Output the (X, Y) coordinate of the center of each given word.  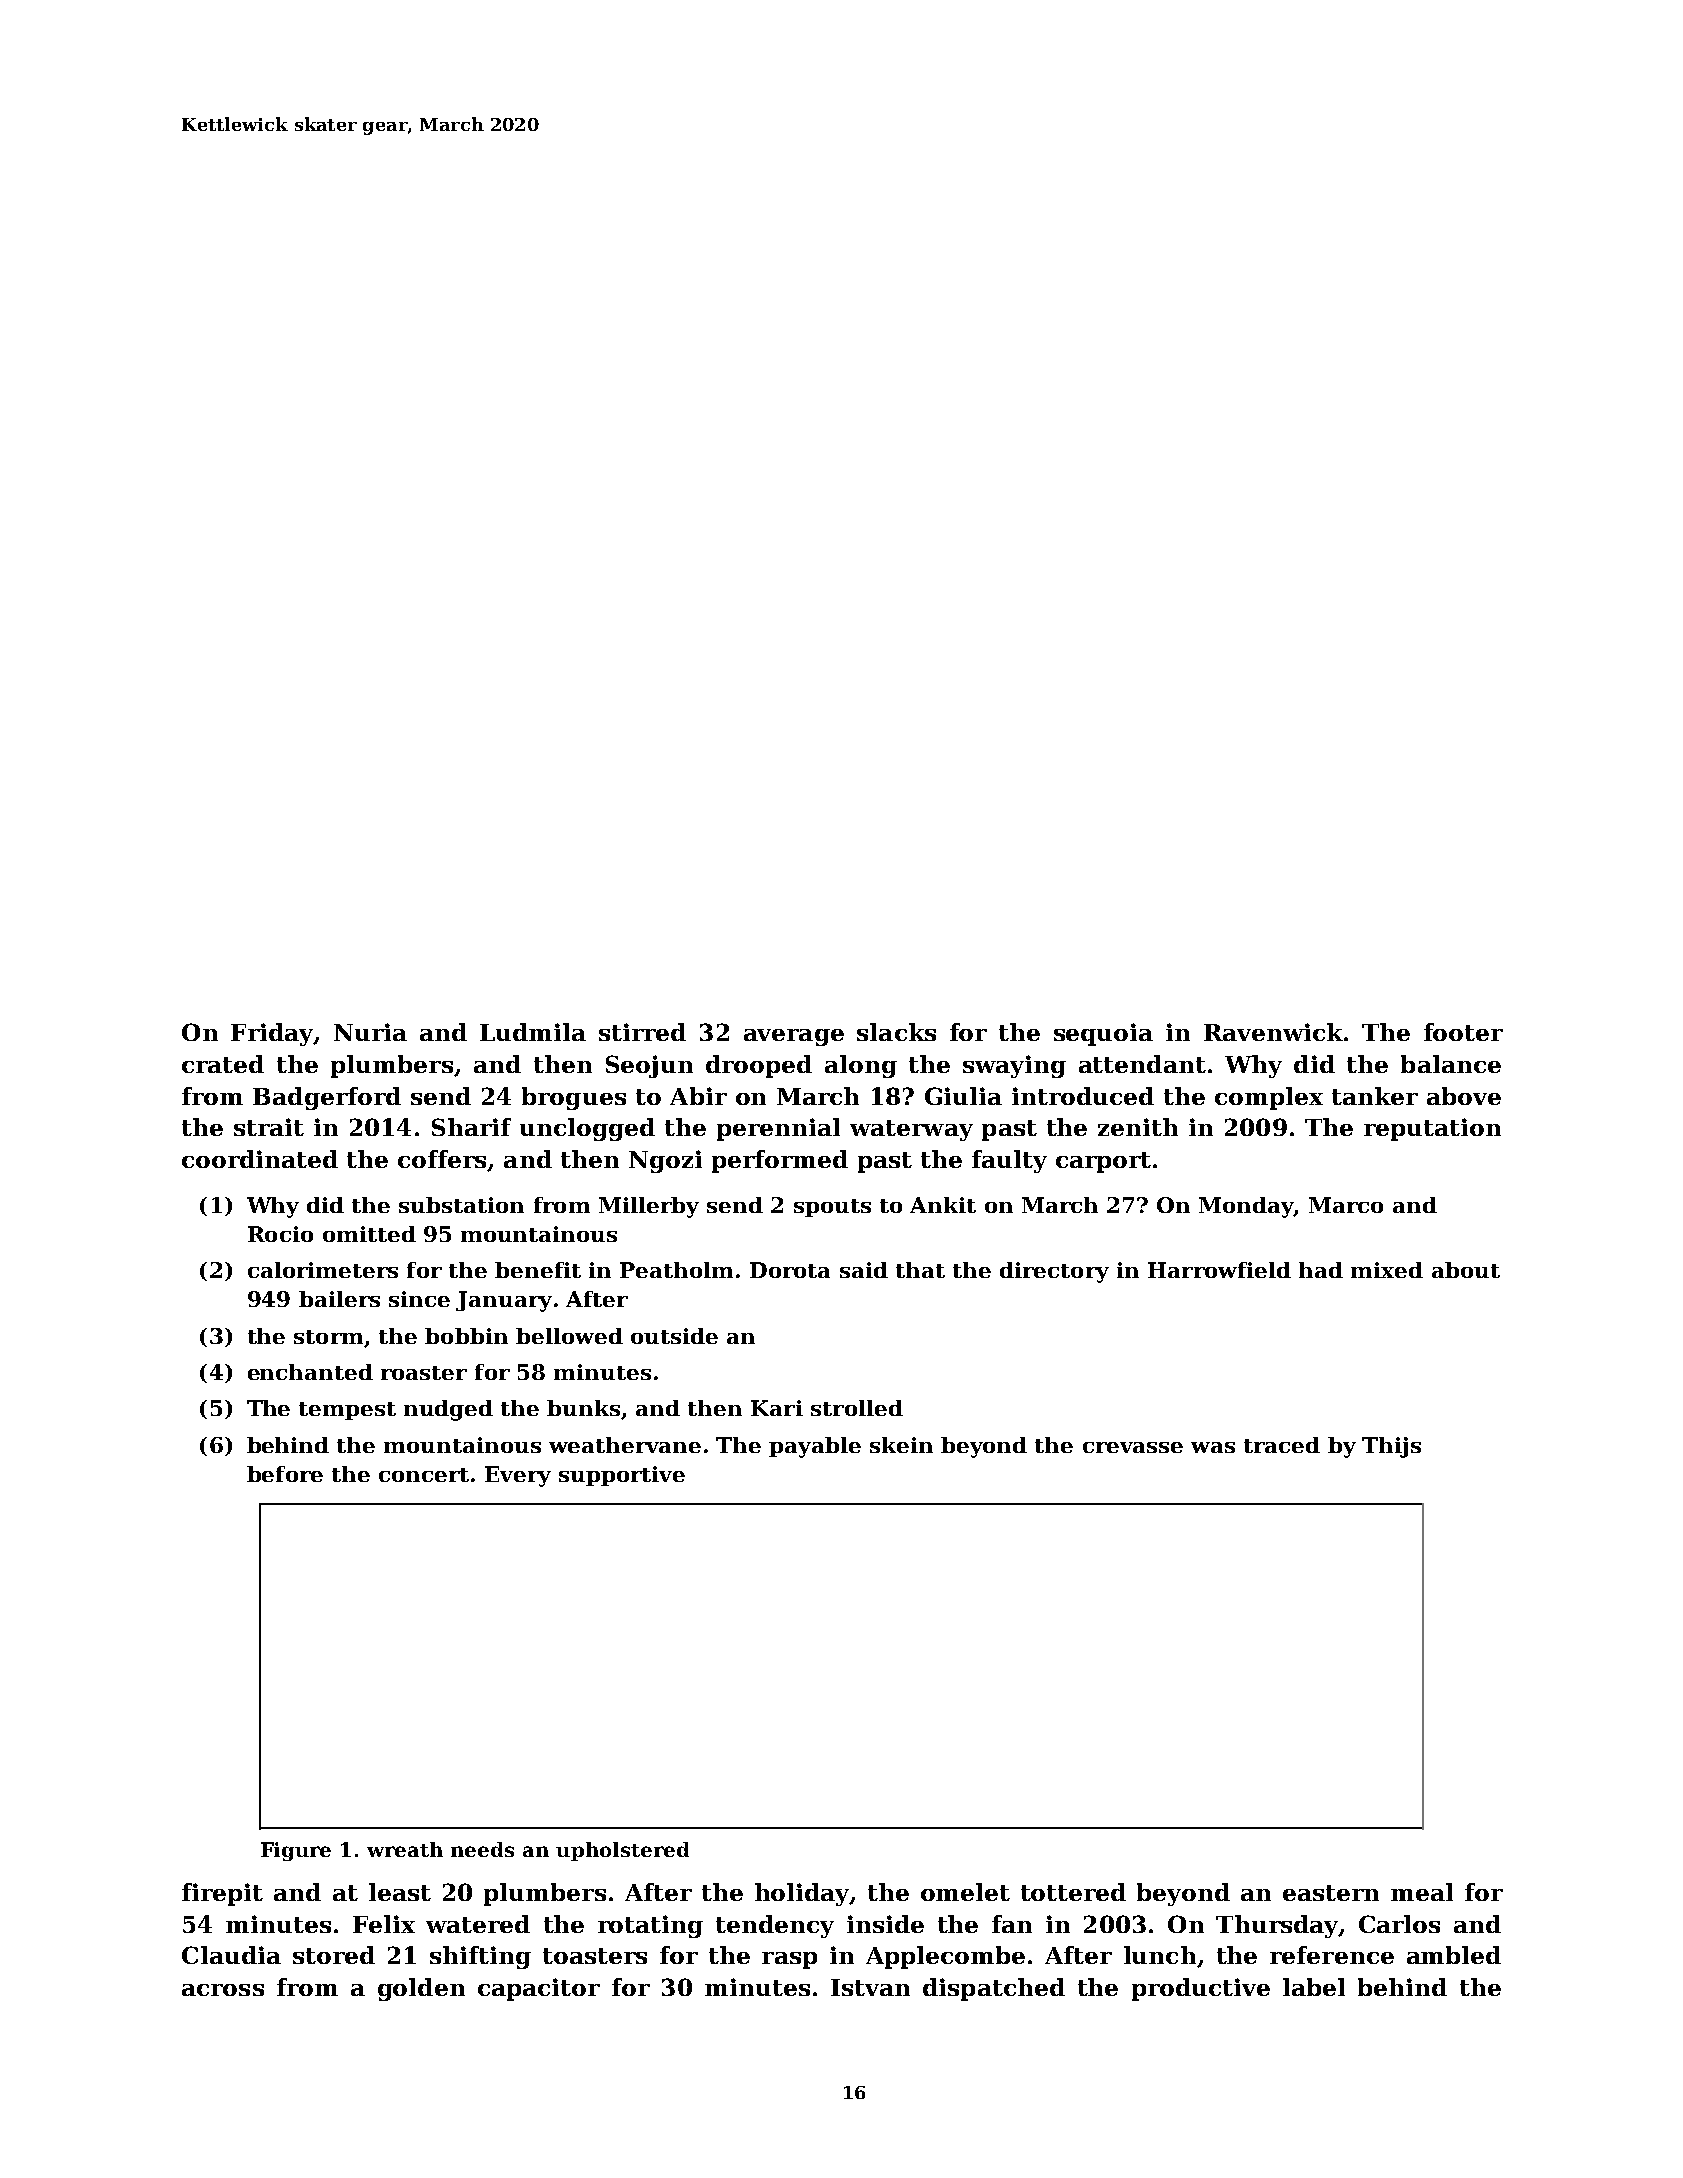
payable (815, 1447)
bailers (339, 1299)
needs (482, 1849)
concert (424, 1475)
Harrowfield (1219, 1270)
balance (1451, 1064)
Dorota (790, 1270)
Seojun (649, 1066)
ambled (1454, 1955)
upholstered (622, 1851)
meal (1422, 1892)
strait (269, 1127)
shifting (480, 1957)
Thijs (1391, 1447)
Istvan (870, 1987)
